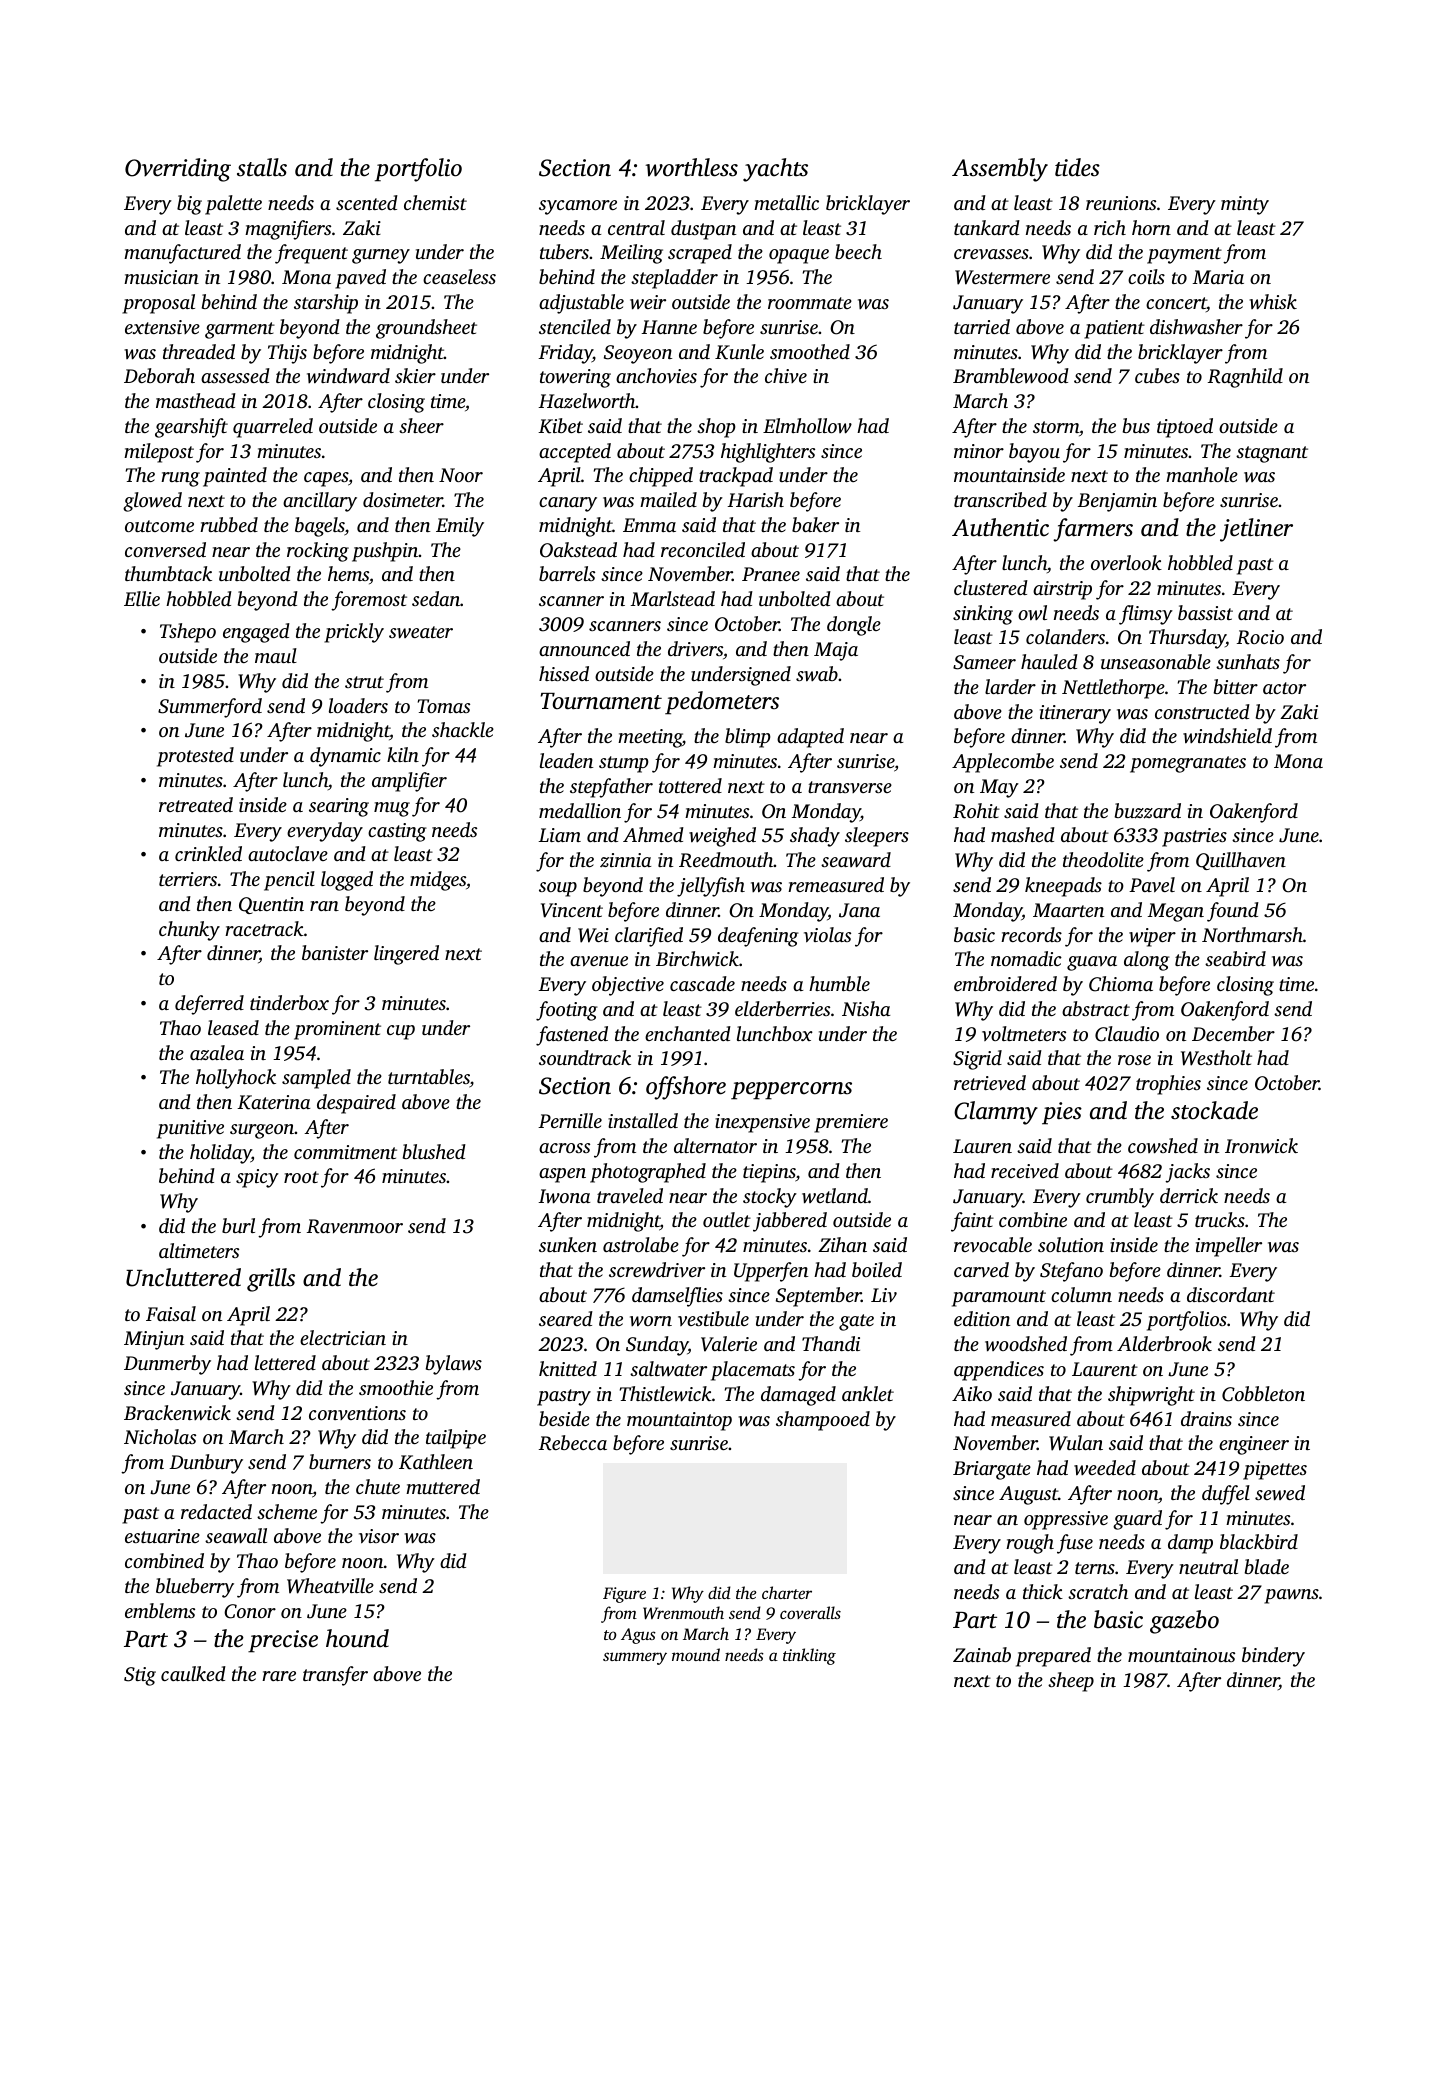 Image resolution: width=1450 pixels, height=2100 pixels. Describe the element at coordinates (421, 425) in the page. I see `sheer` at that location.
